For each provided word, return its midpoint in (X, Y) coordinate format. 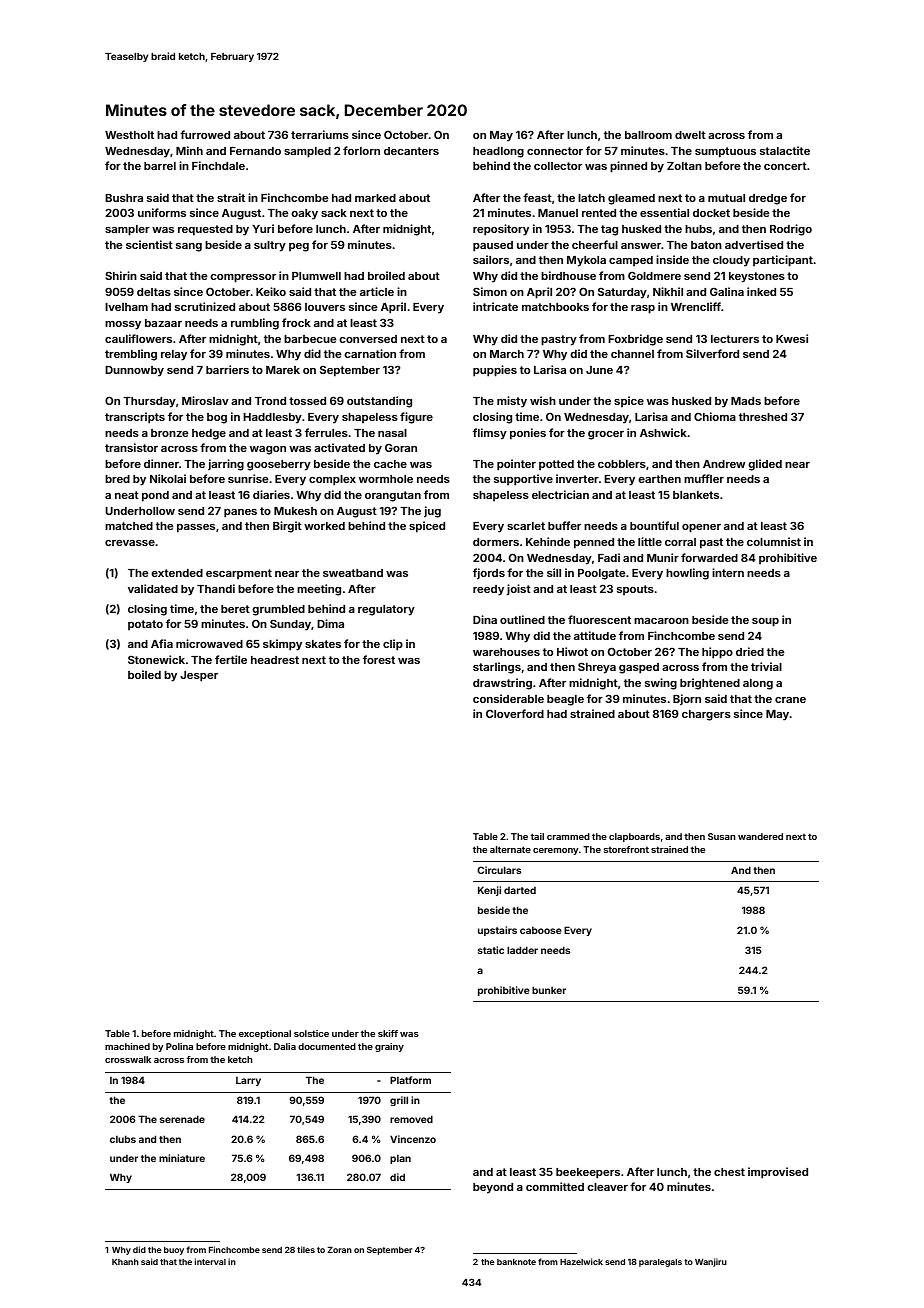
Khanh (125, 1262)
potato (145, 625)
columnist (774, 541)
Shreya (597, 668)
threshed (763, 417)
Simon (490, 291)
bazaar (163, 323)
